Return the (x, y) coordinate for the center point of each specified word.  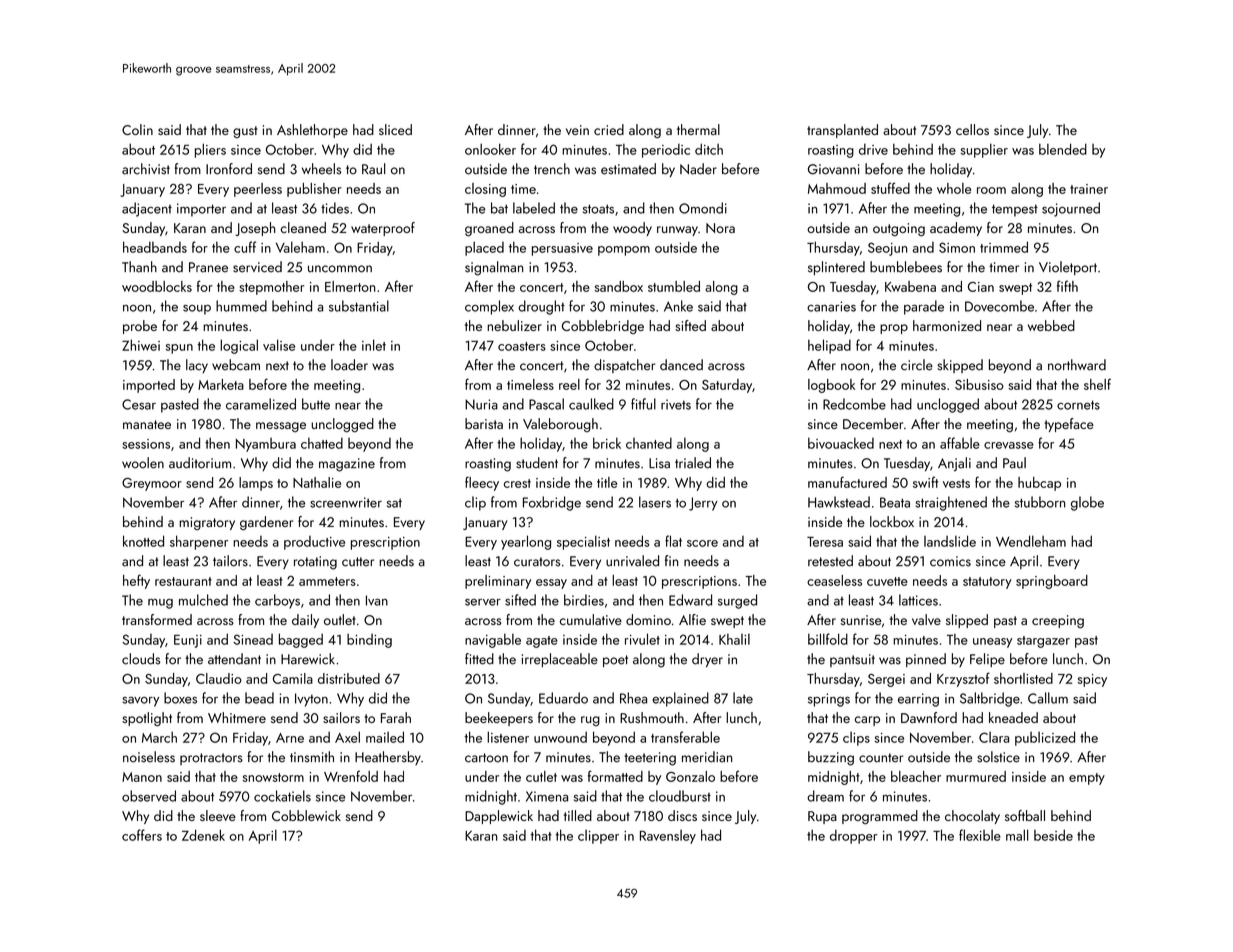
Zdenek (203, 835)
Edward (690, 600)
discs (682, 815)
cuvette (887, 581)
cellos (972, 129)
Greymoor (152, 484)
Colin (137, 129)
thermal (698, 129)
